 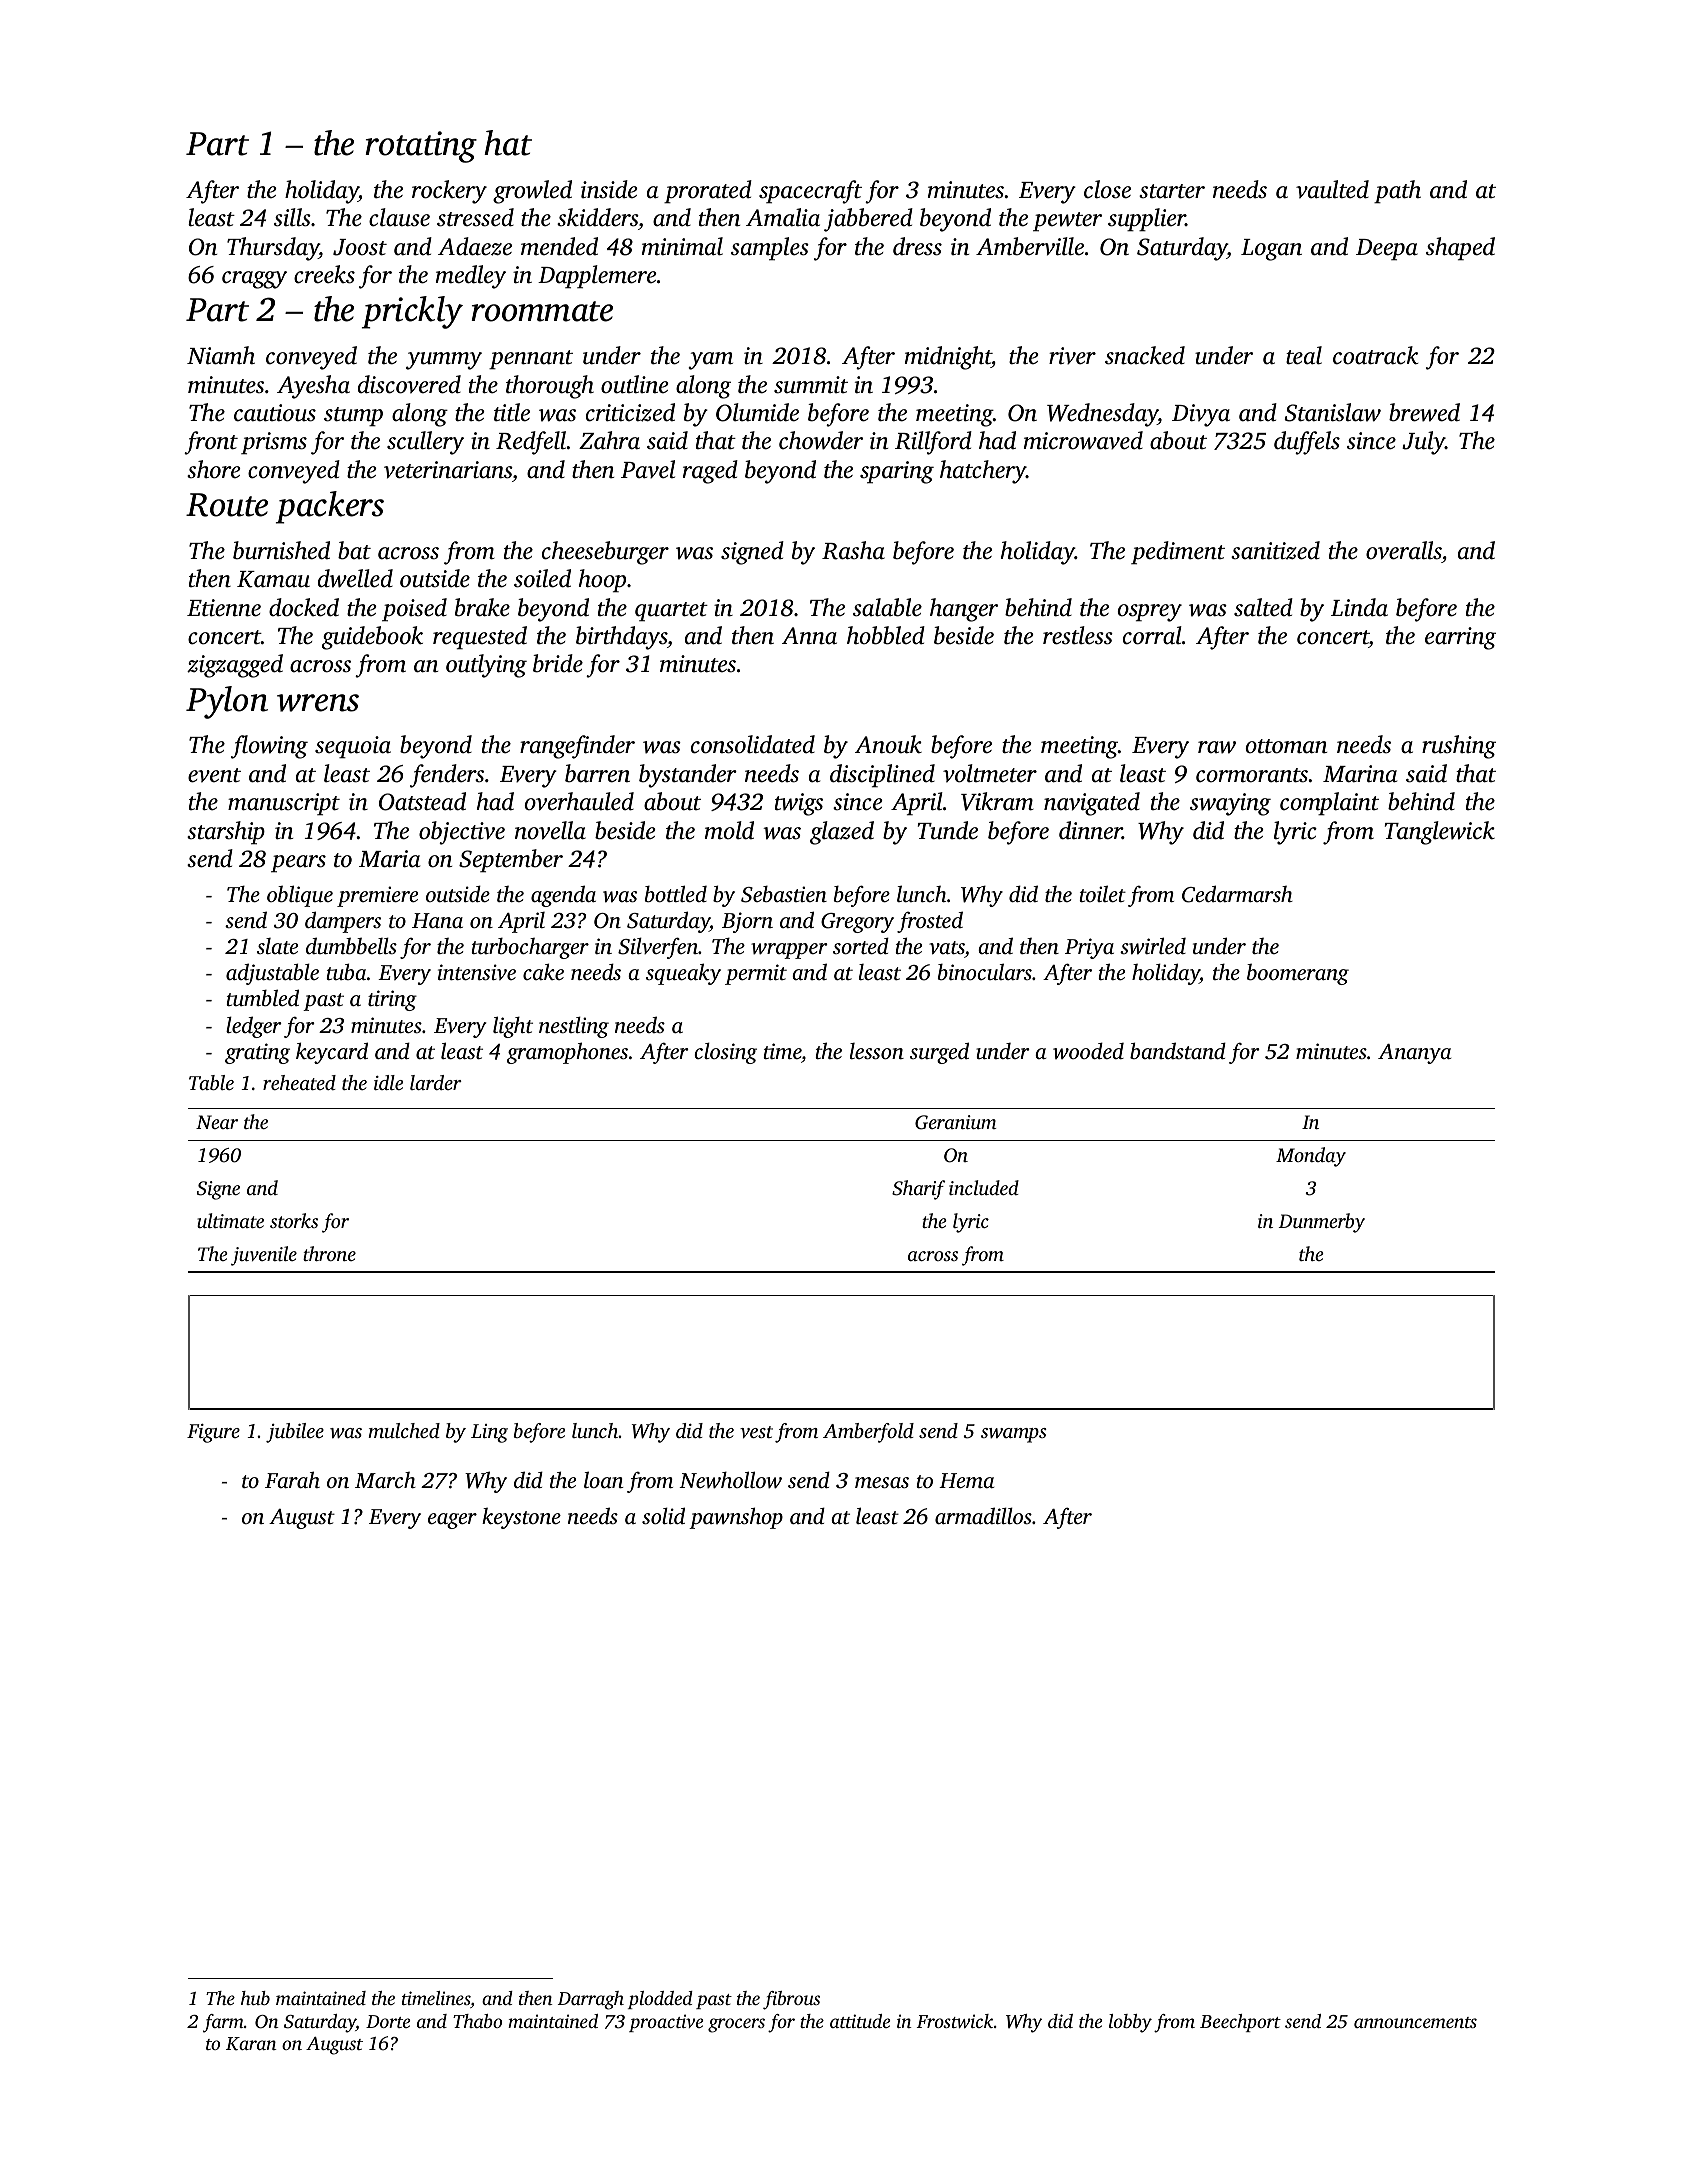 What do you see at coordinates (1321, 1223) in the screenshot?
I see `Dunmerby` at bounding box center [1321, 1223].
